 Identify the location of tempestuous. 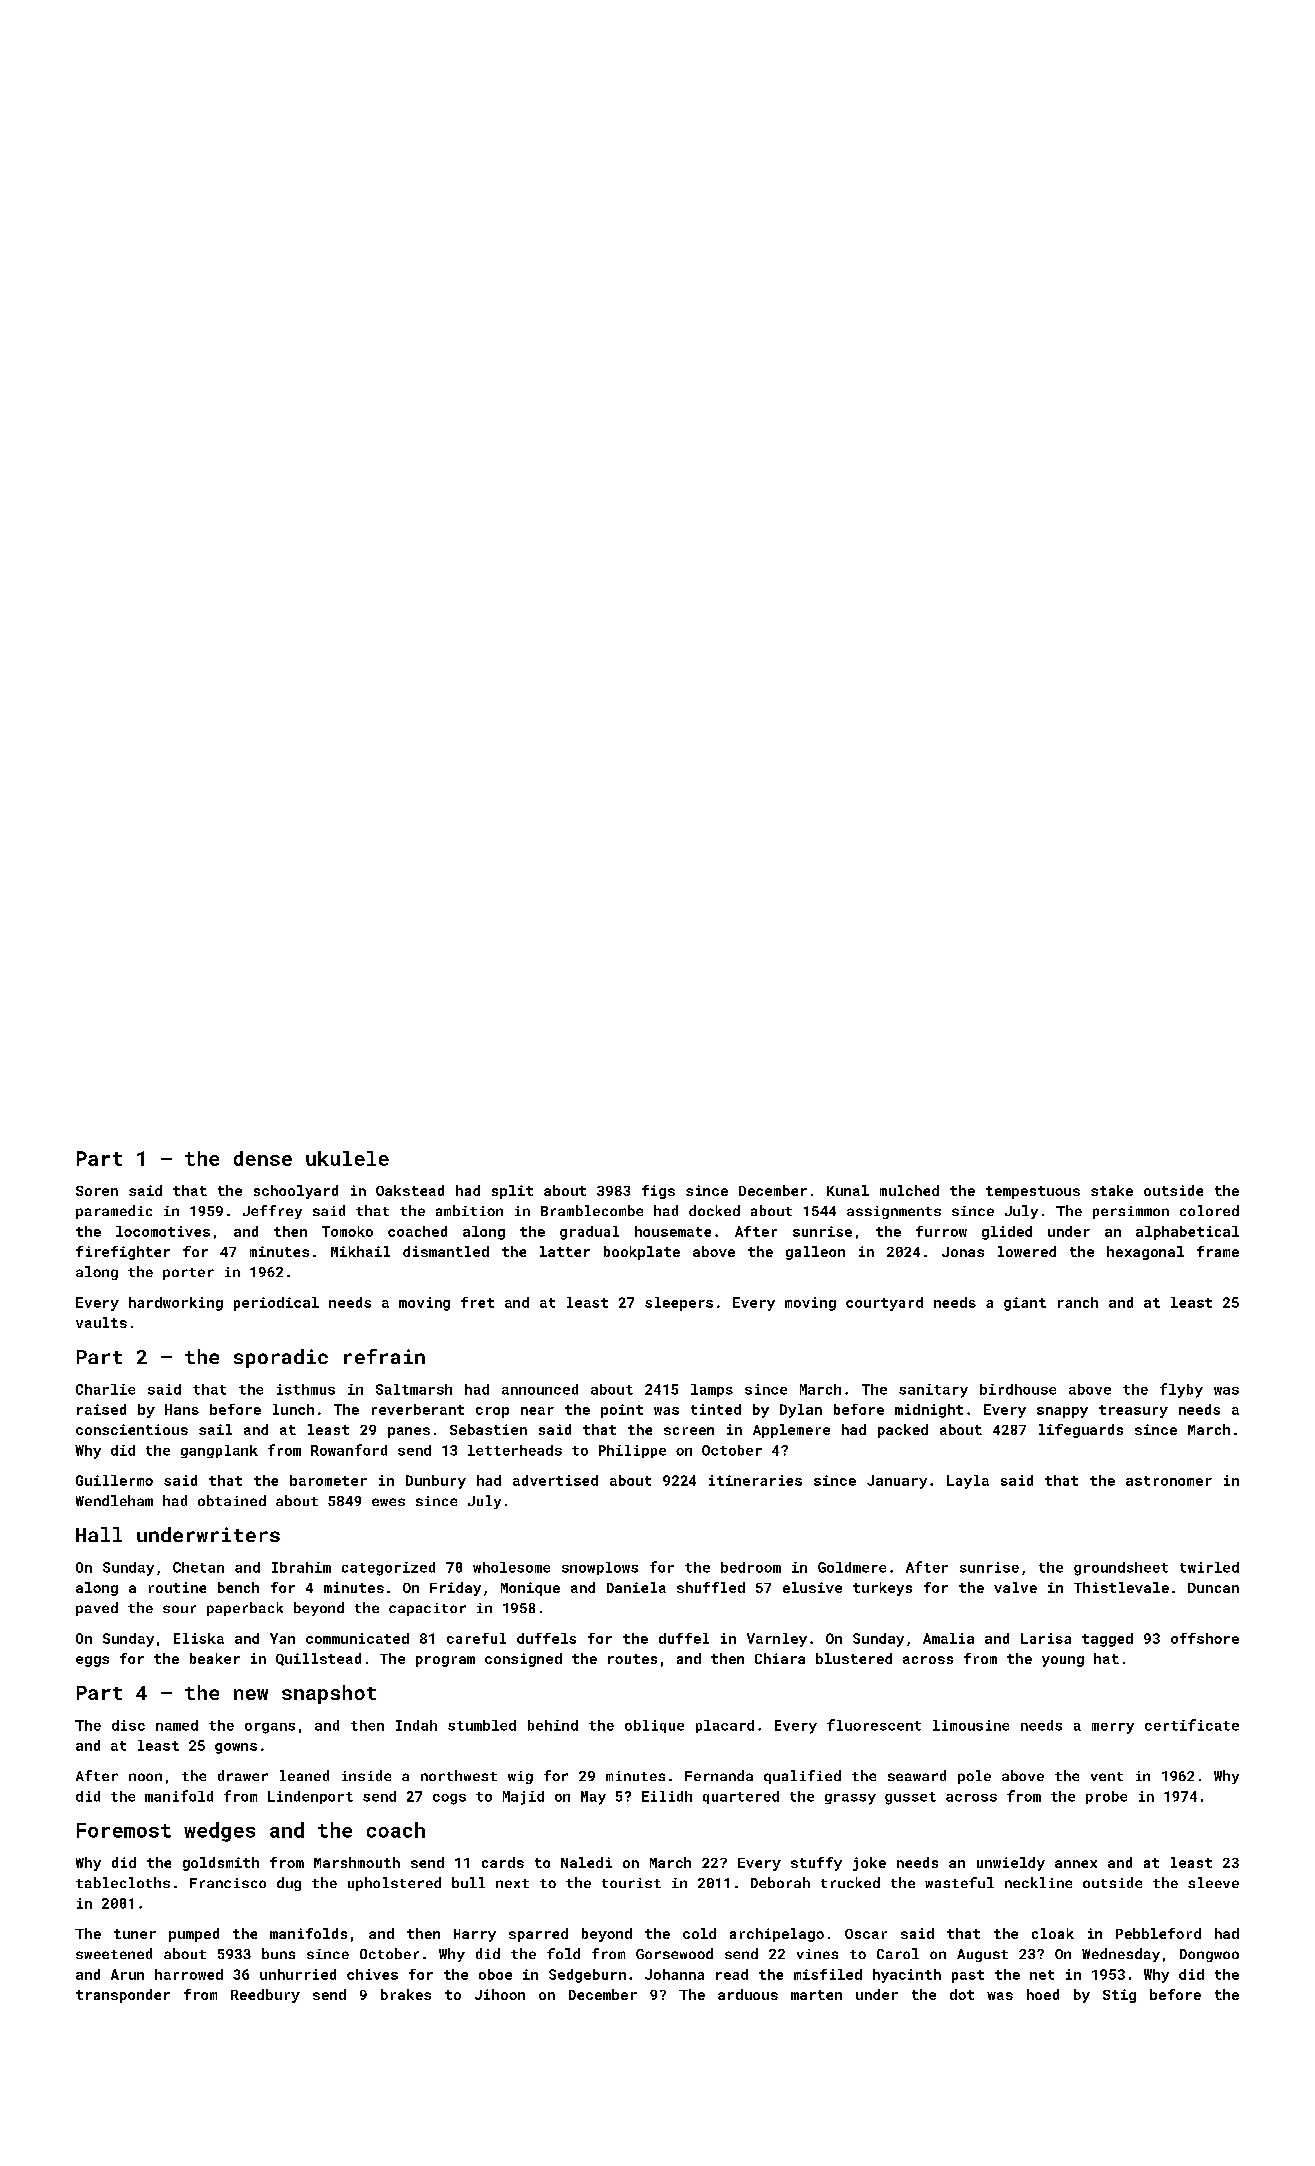
(1033, 1192).
